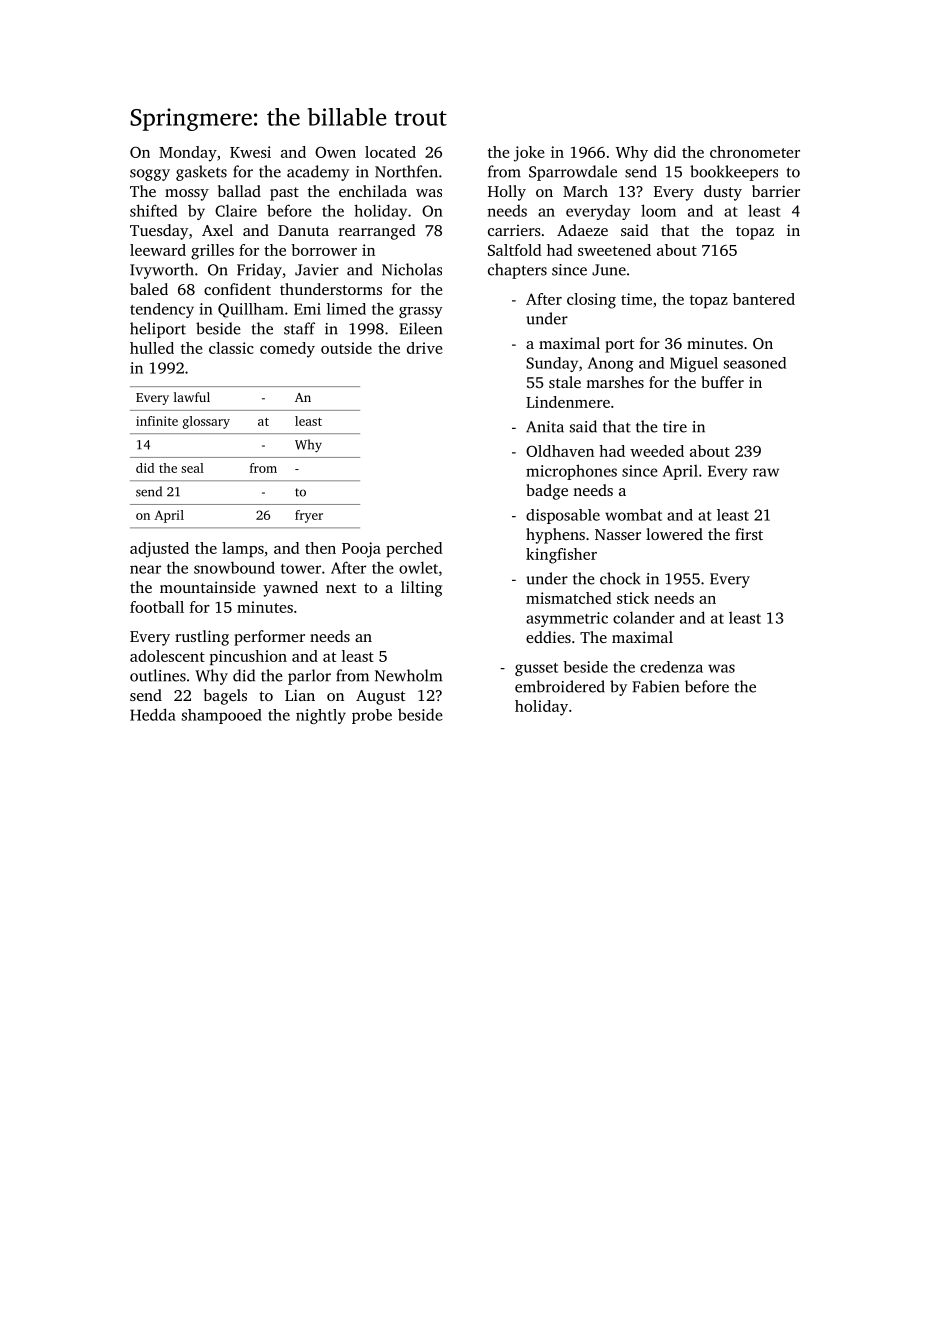 This image has width=930, height=1320. Describe the element at coordinates (671, 667) in the image. I see `credenza` at that location.
